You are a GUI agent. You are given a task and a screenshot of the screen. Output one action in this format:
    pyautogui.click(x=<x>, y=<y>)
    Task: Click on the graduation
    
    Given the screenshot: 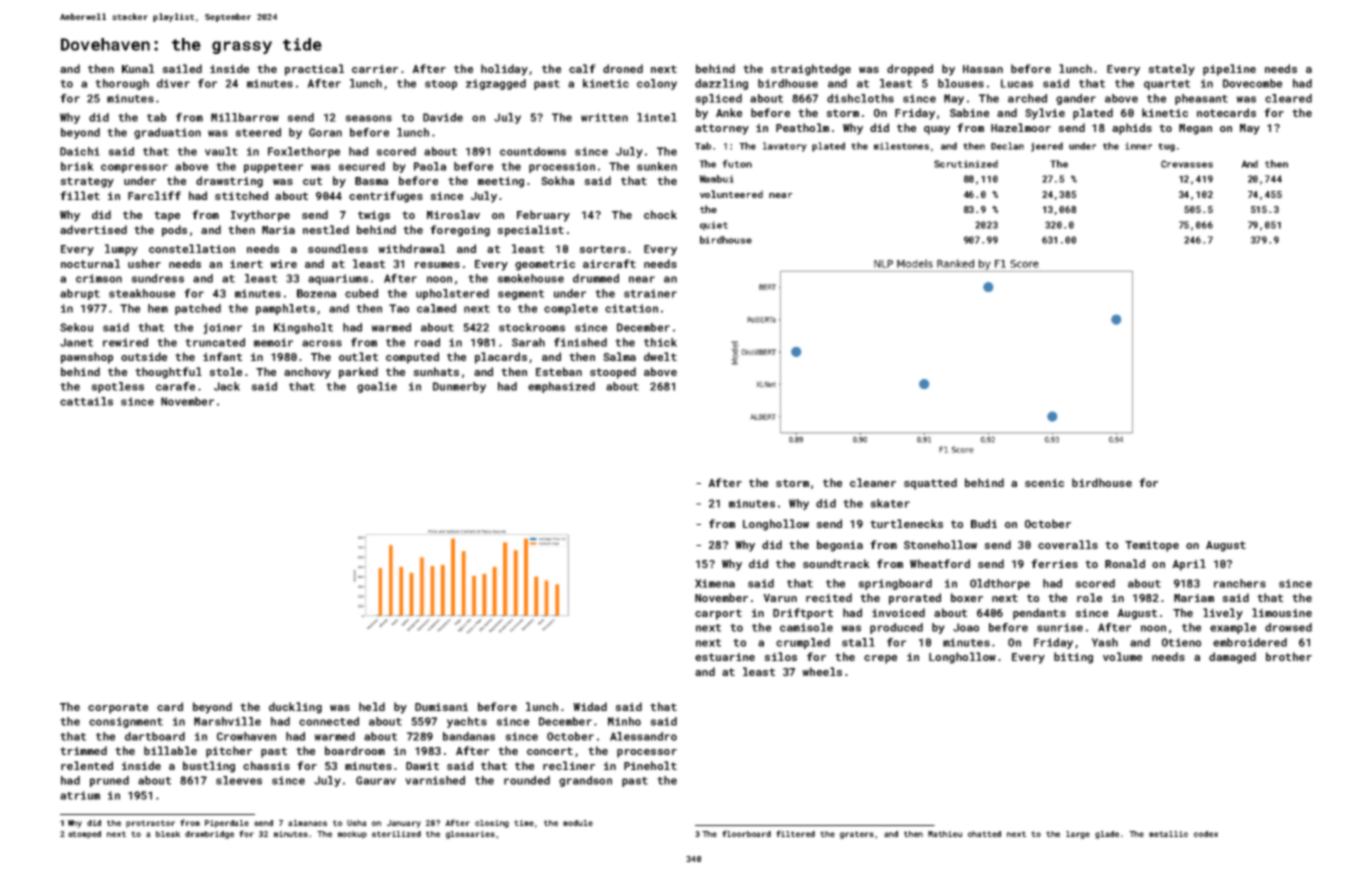 What is the action you would take?
    pyautogui.click(x=167, y=133)
